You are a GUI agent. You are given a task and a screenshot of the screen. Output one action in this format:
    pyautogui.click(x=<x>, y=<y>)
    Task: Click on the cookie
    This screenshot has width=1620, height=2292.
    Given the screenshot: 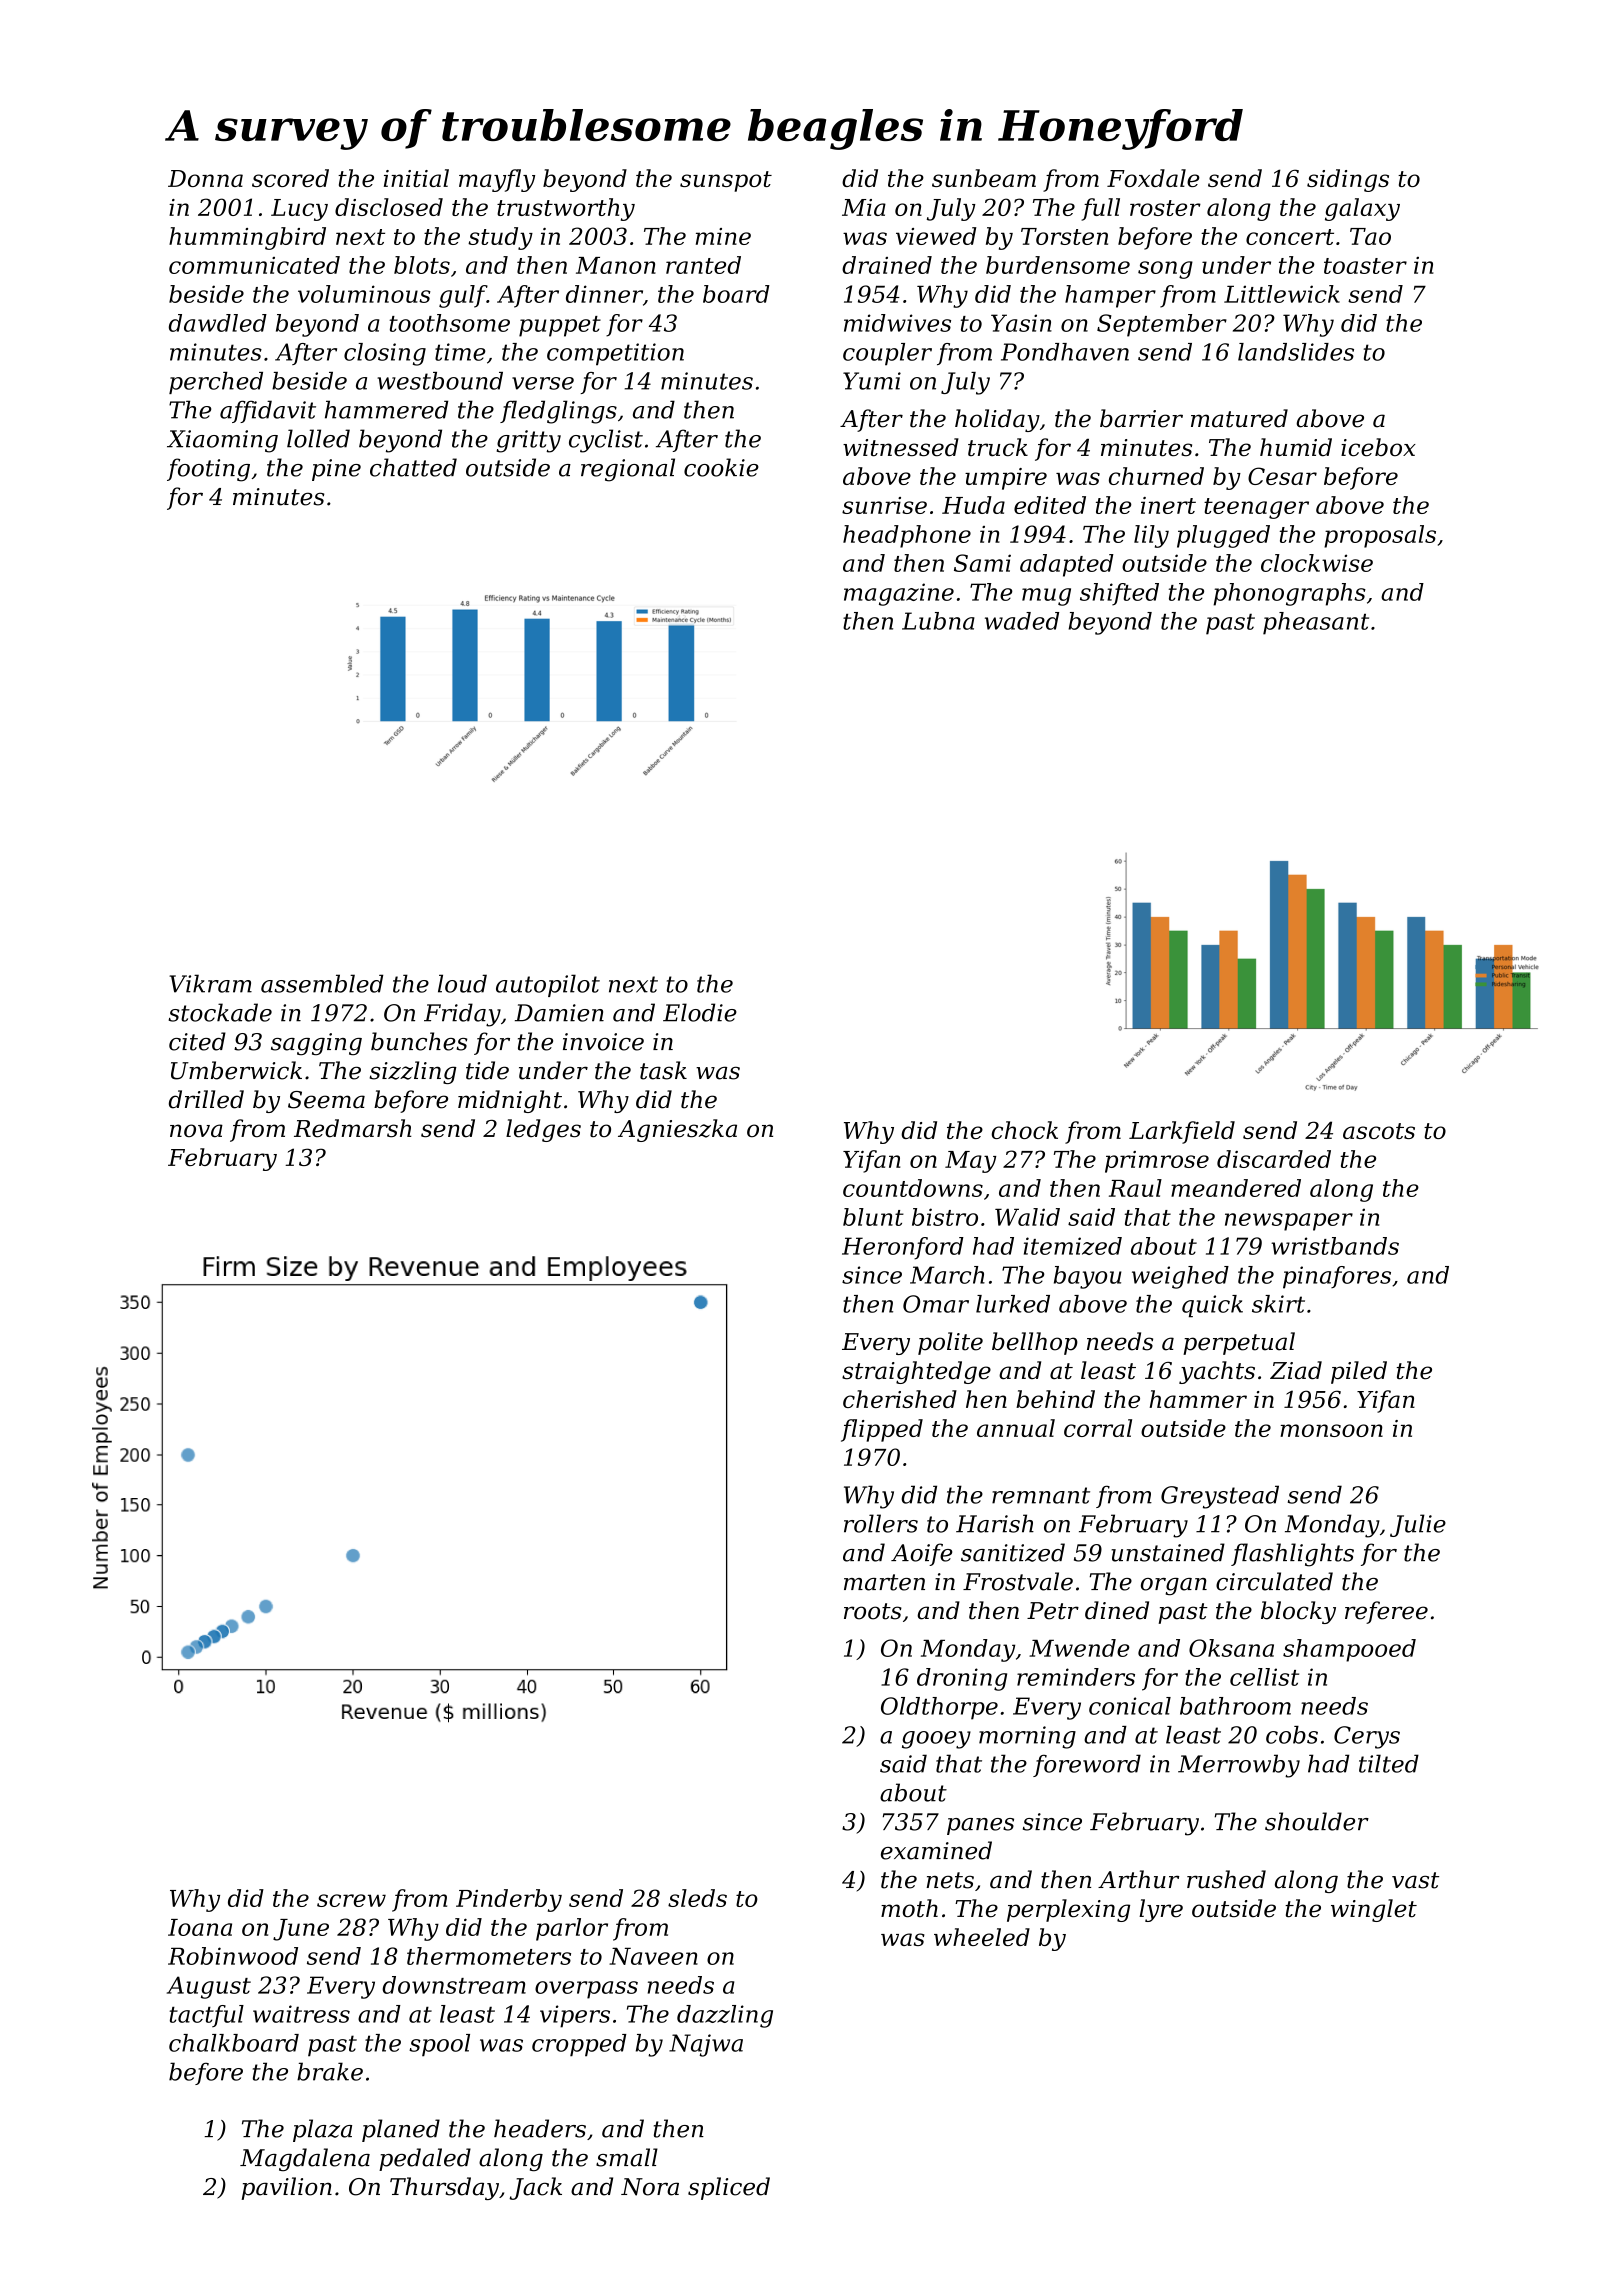 What is the action you would take?
    pyautogui.click(x=721, y=467)
